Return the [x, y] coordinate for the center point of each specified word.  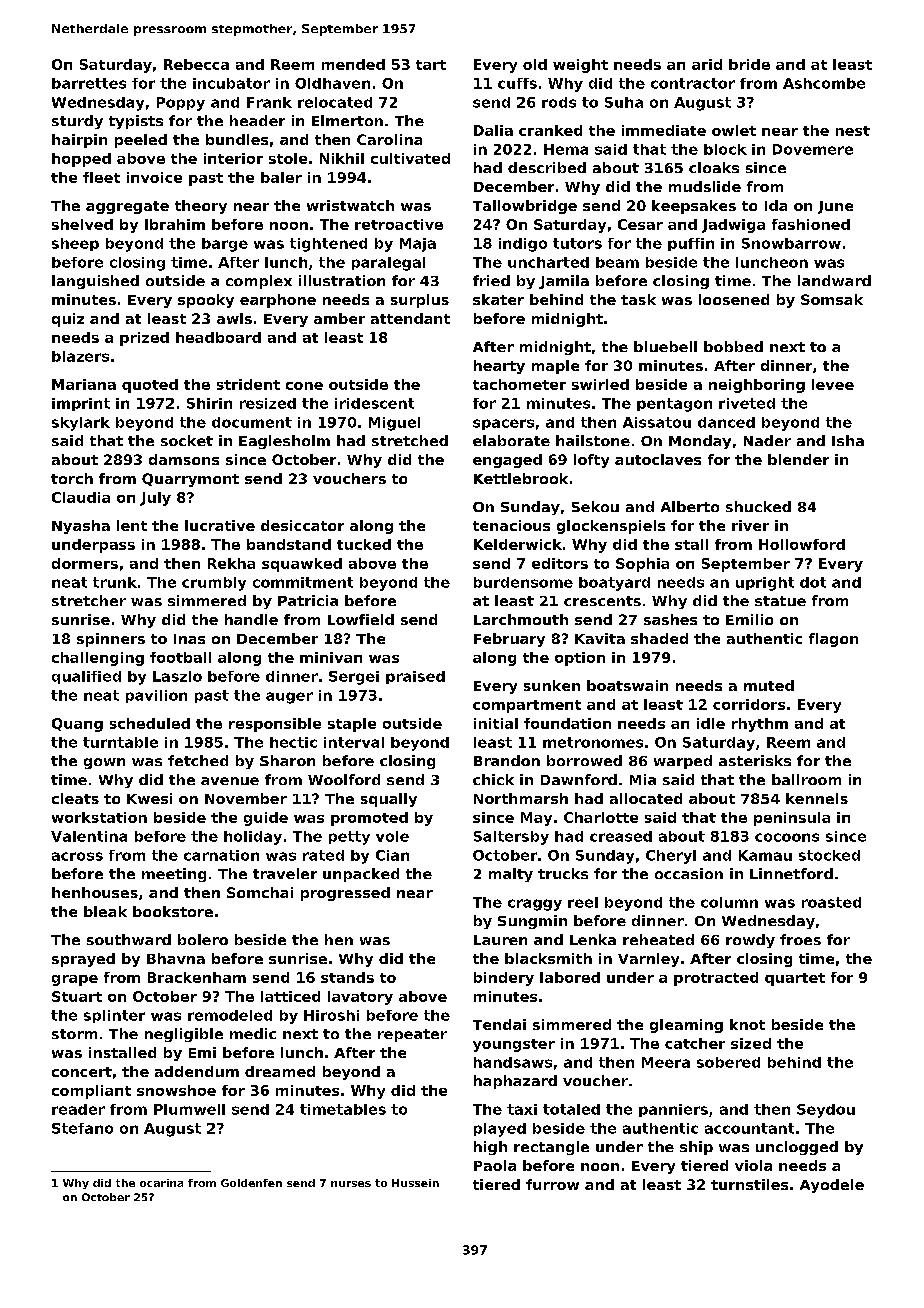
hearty [499, 367]
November [246, 798]
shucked [758, 506]
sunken [552, 685]
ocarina [161, 1183]
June [835, 207]
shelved [82, 224]
